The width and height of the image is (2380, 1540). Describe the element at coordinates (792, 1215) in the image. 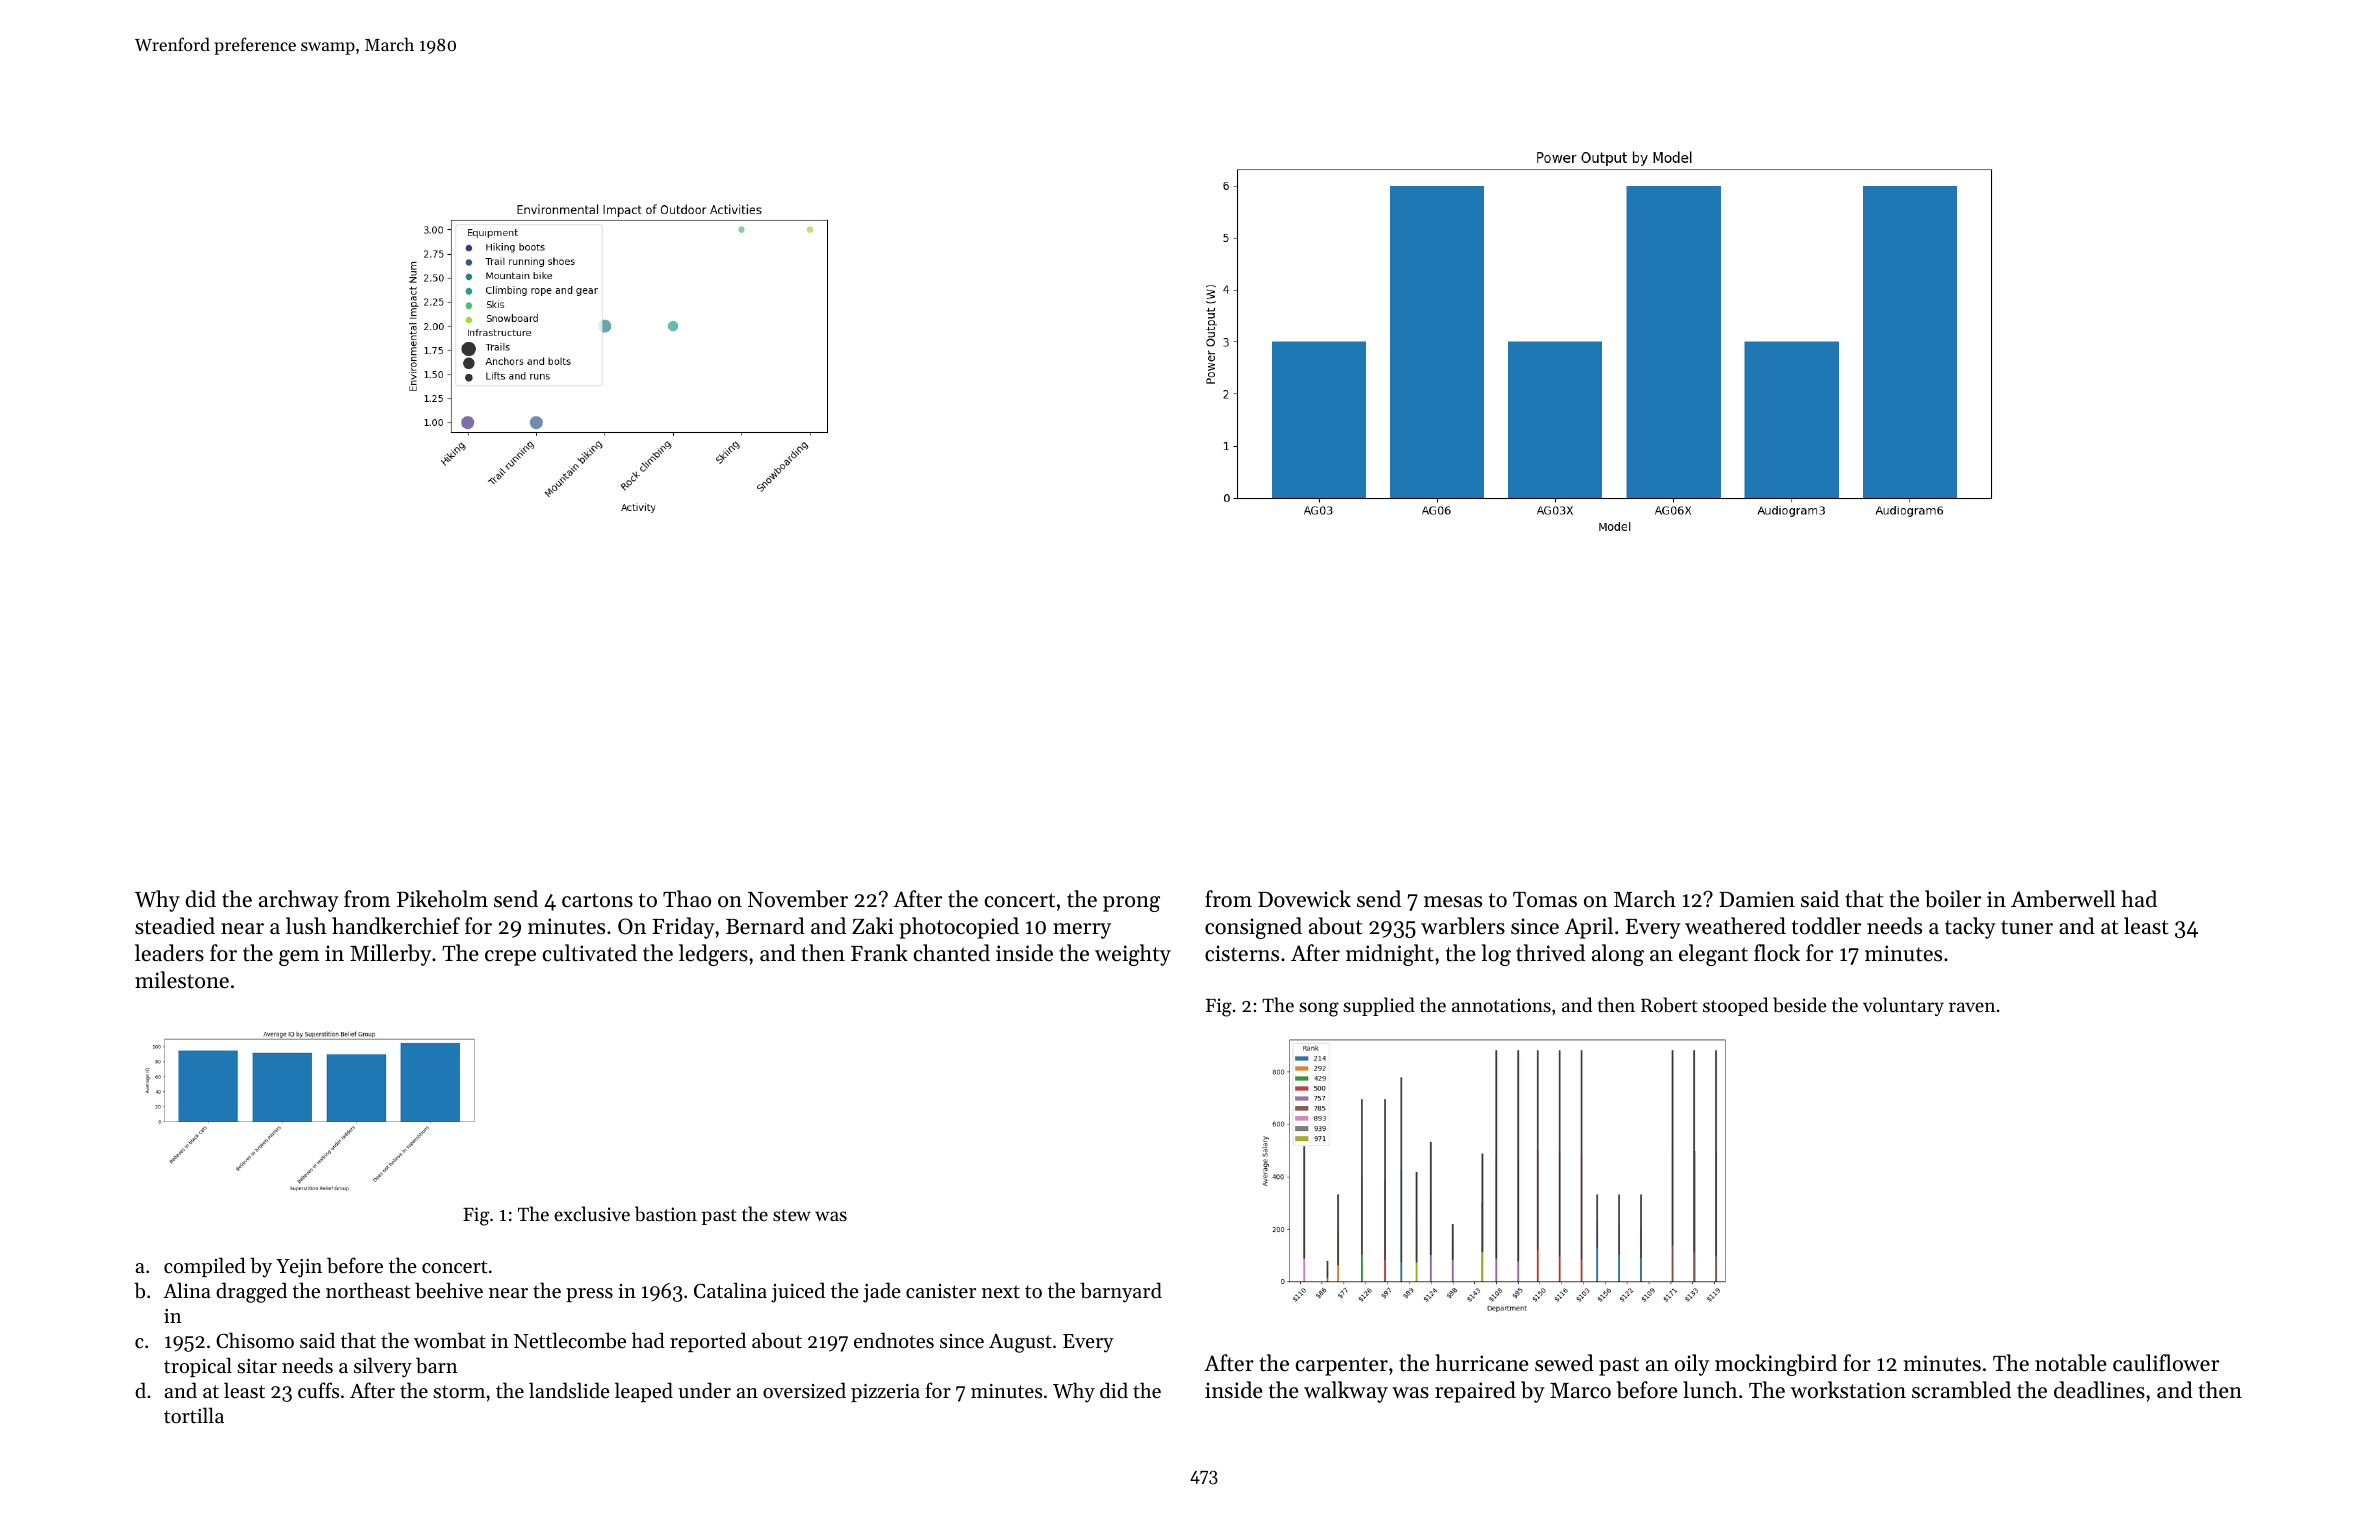

I see `stew` at that location.
